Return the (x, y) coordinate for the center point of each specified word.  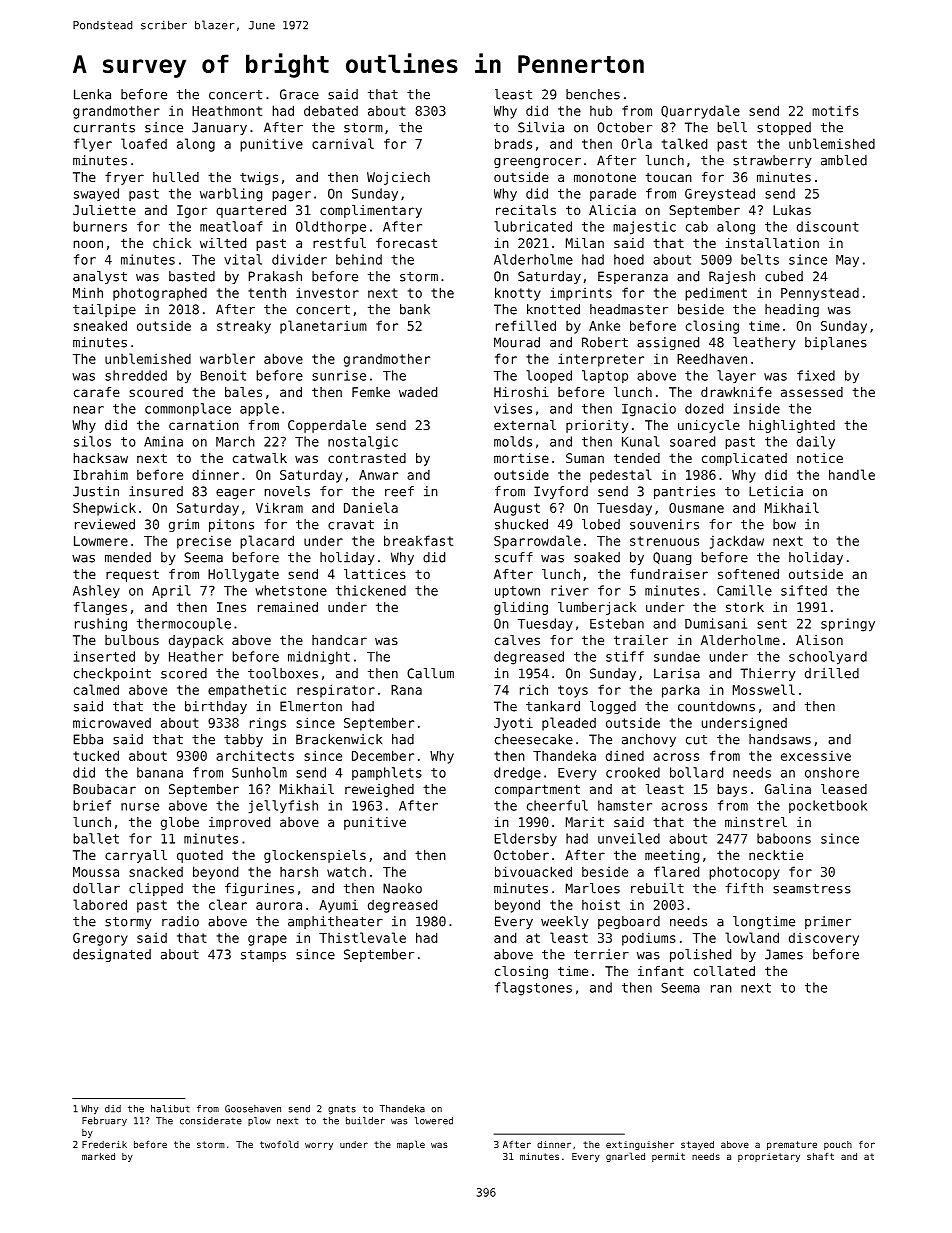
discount (828, 226)
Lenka (92, 94)
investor (327, 292)
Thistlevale (362, 937)
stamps (263, 956)
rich (534, 689)
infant (661, 971)
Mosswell (764, 689)
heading (792, 310)
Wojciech (398, 178)
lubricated (533, 226)
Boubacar (104, 789)
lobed (601, 524)
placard (267, 542)
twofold (279, 1144)
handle (852, 474)
